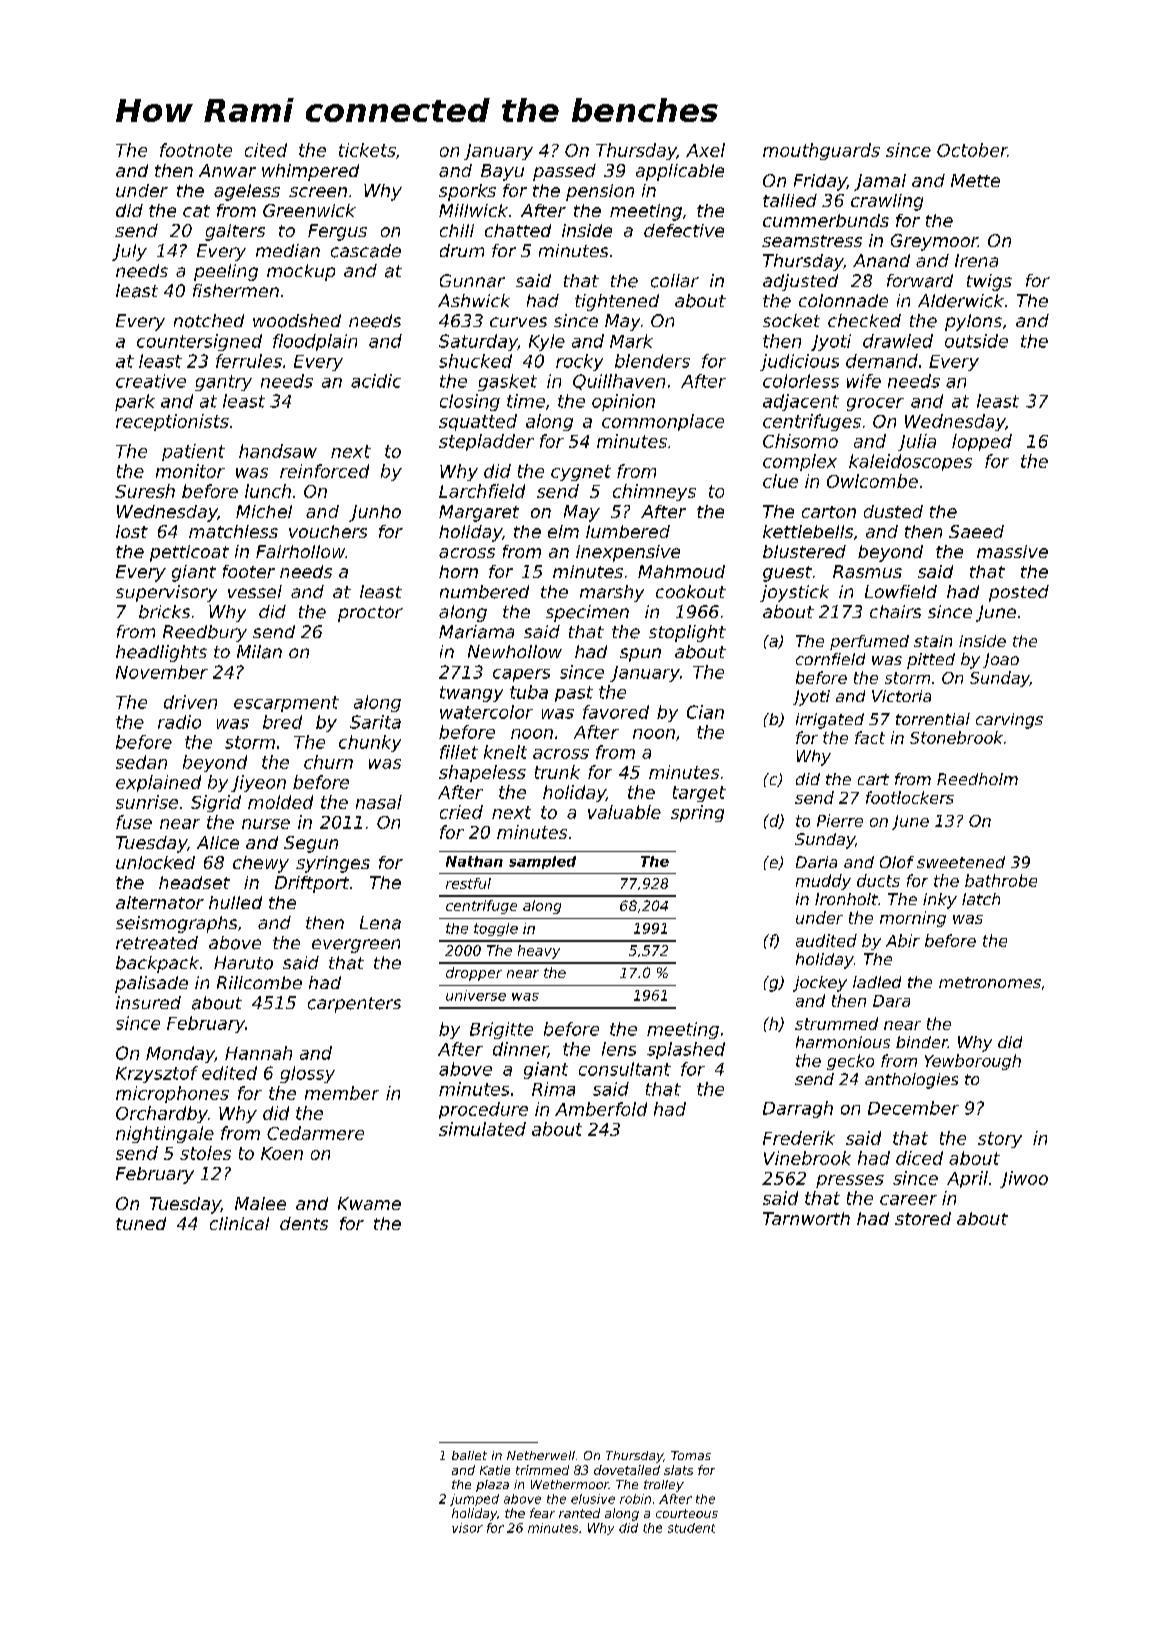 The height and width of the screenshot is (1646, 1164). Describe the element at coordinates (821, 151) in the screenshot. I see `mouthguards` at that location.
